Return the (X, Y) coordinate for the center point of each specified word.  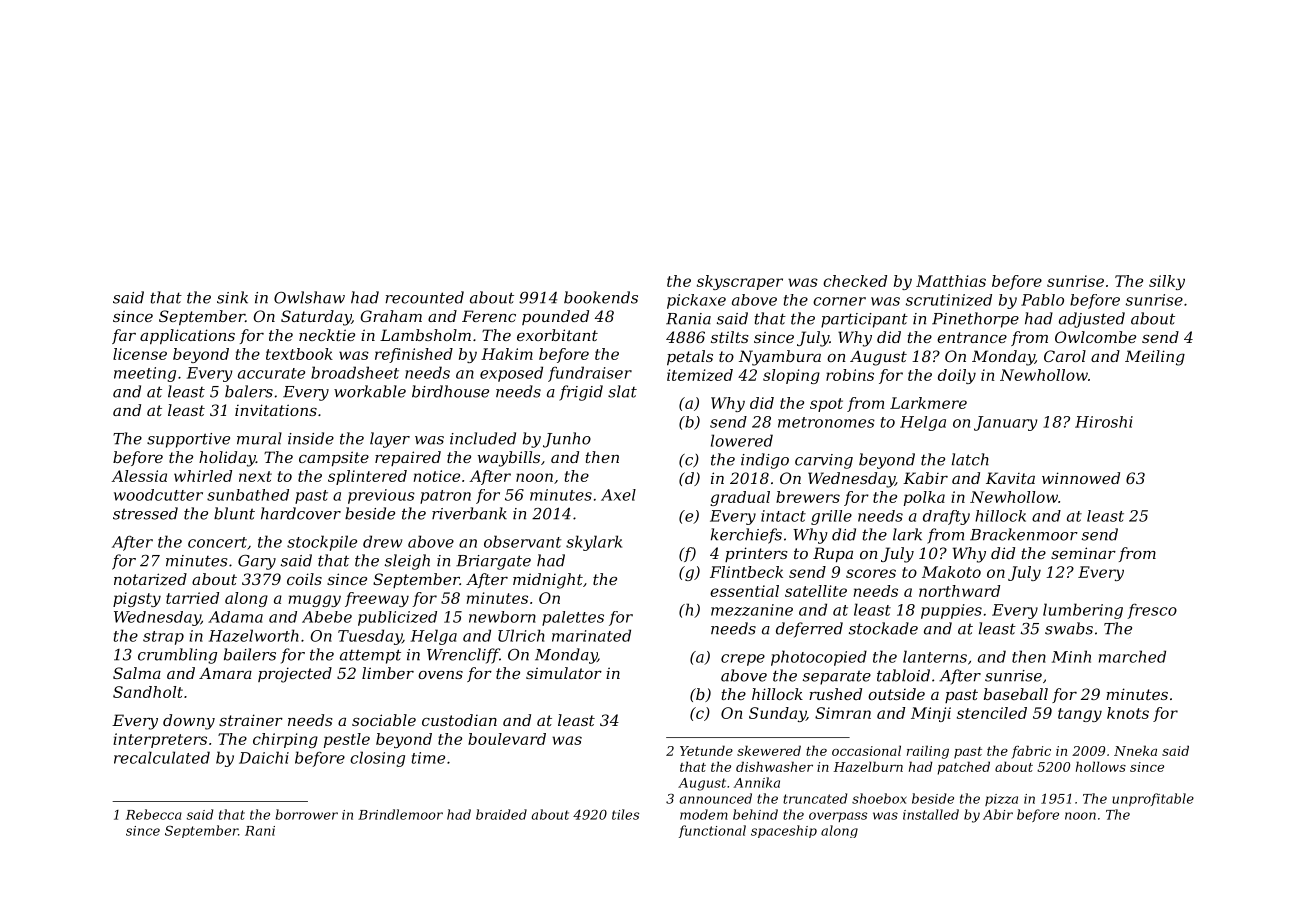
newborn (502, 617)
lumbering (1083, 611)
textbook (299, 354)
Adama (235, 617)
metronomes (826, 422)
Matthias (951, 281)
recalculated (162, 757)
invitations (276, 410)
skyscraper (740, 282)
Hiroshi (1104, 422)
